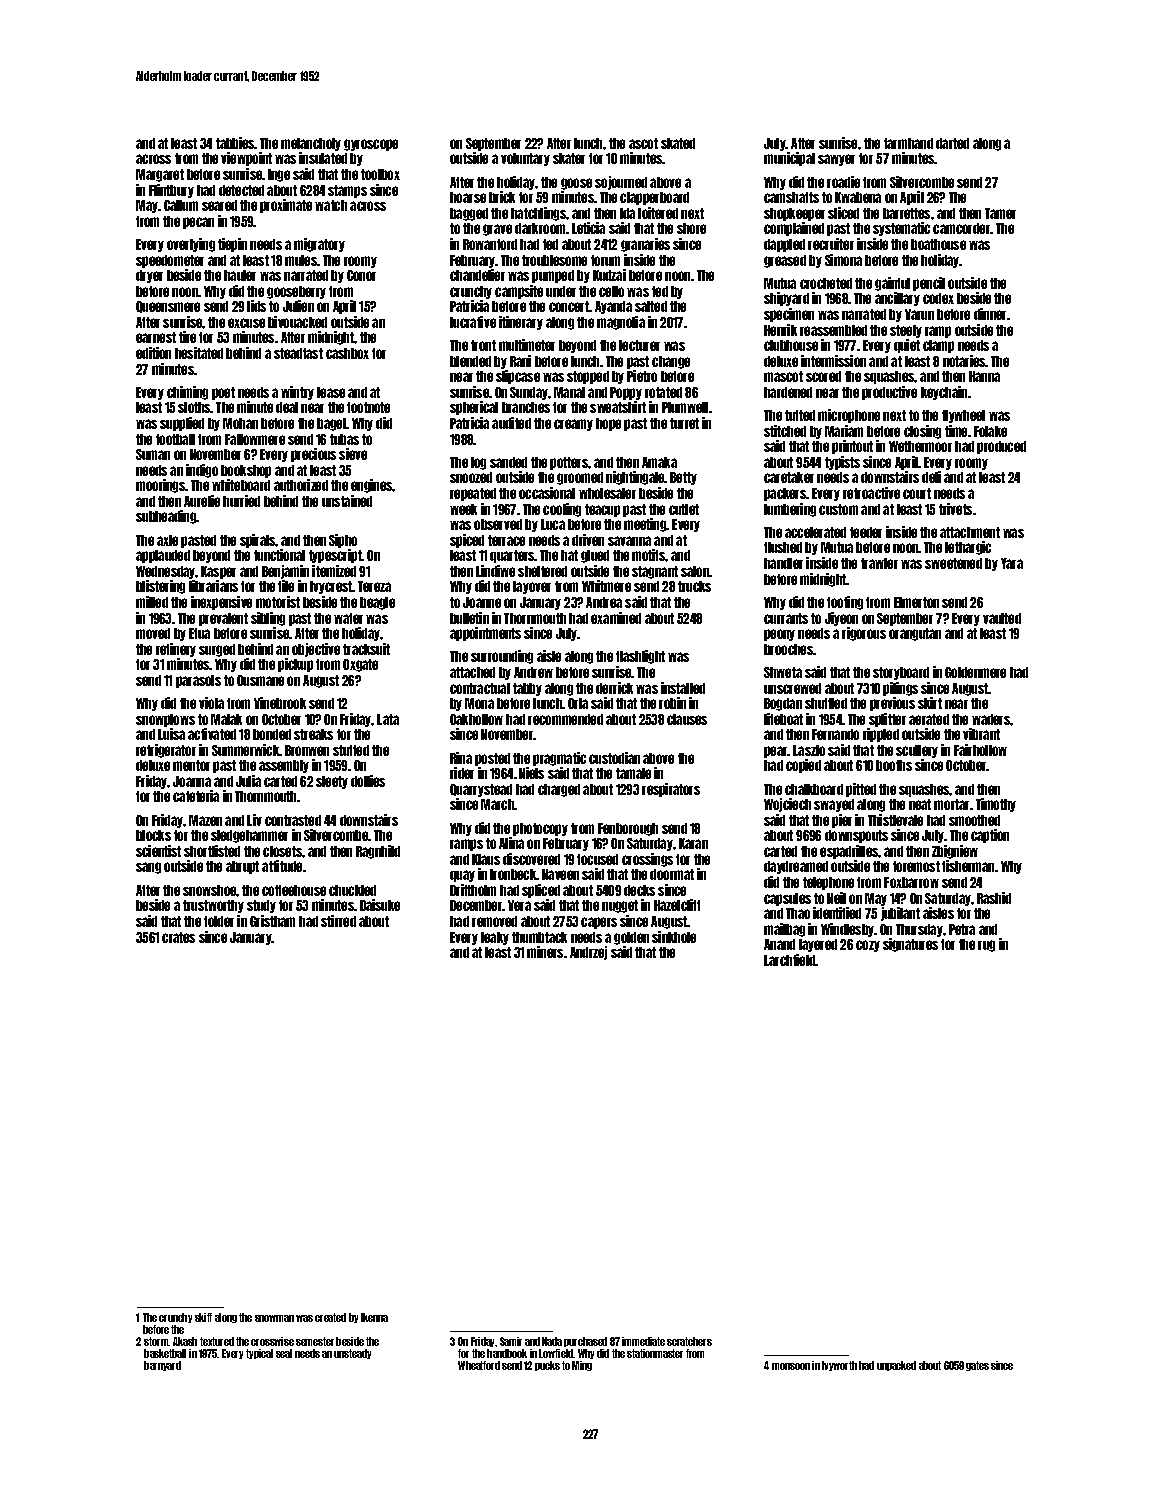 The height and width of the page is (1509, 1166). What do you see at coordinates (380, 174) in the page?
I see `toolbox` at bounding box center [380, 174].
